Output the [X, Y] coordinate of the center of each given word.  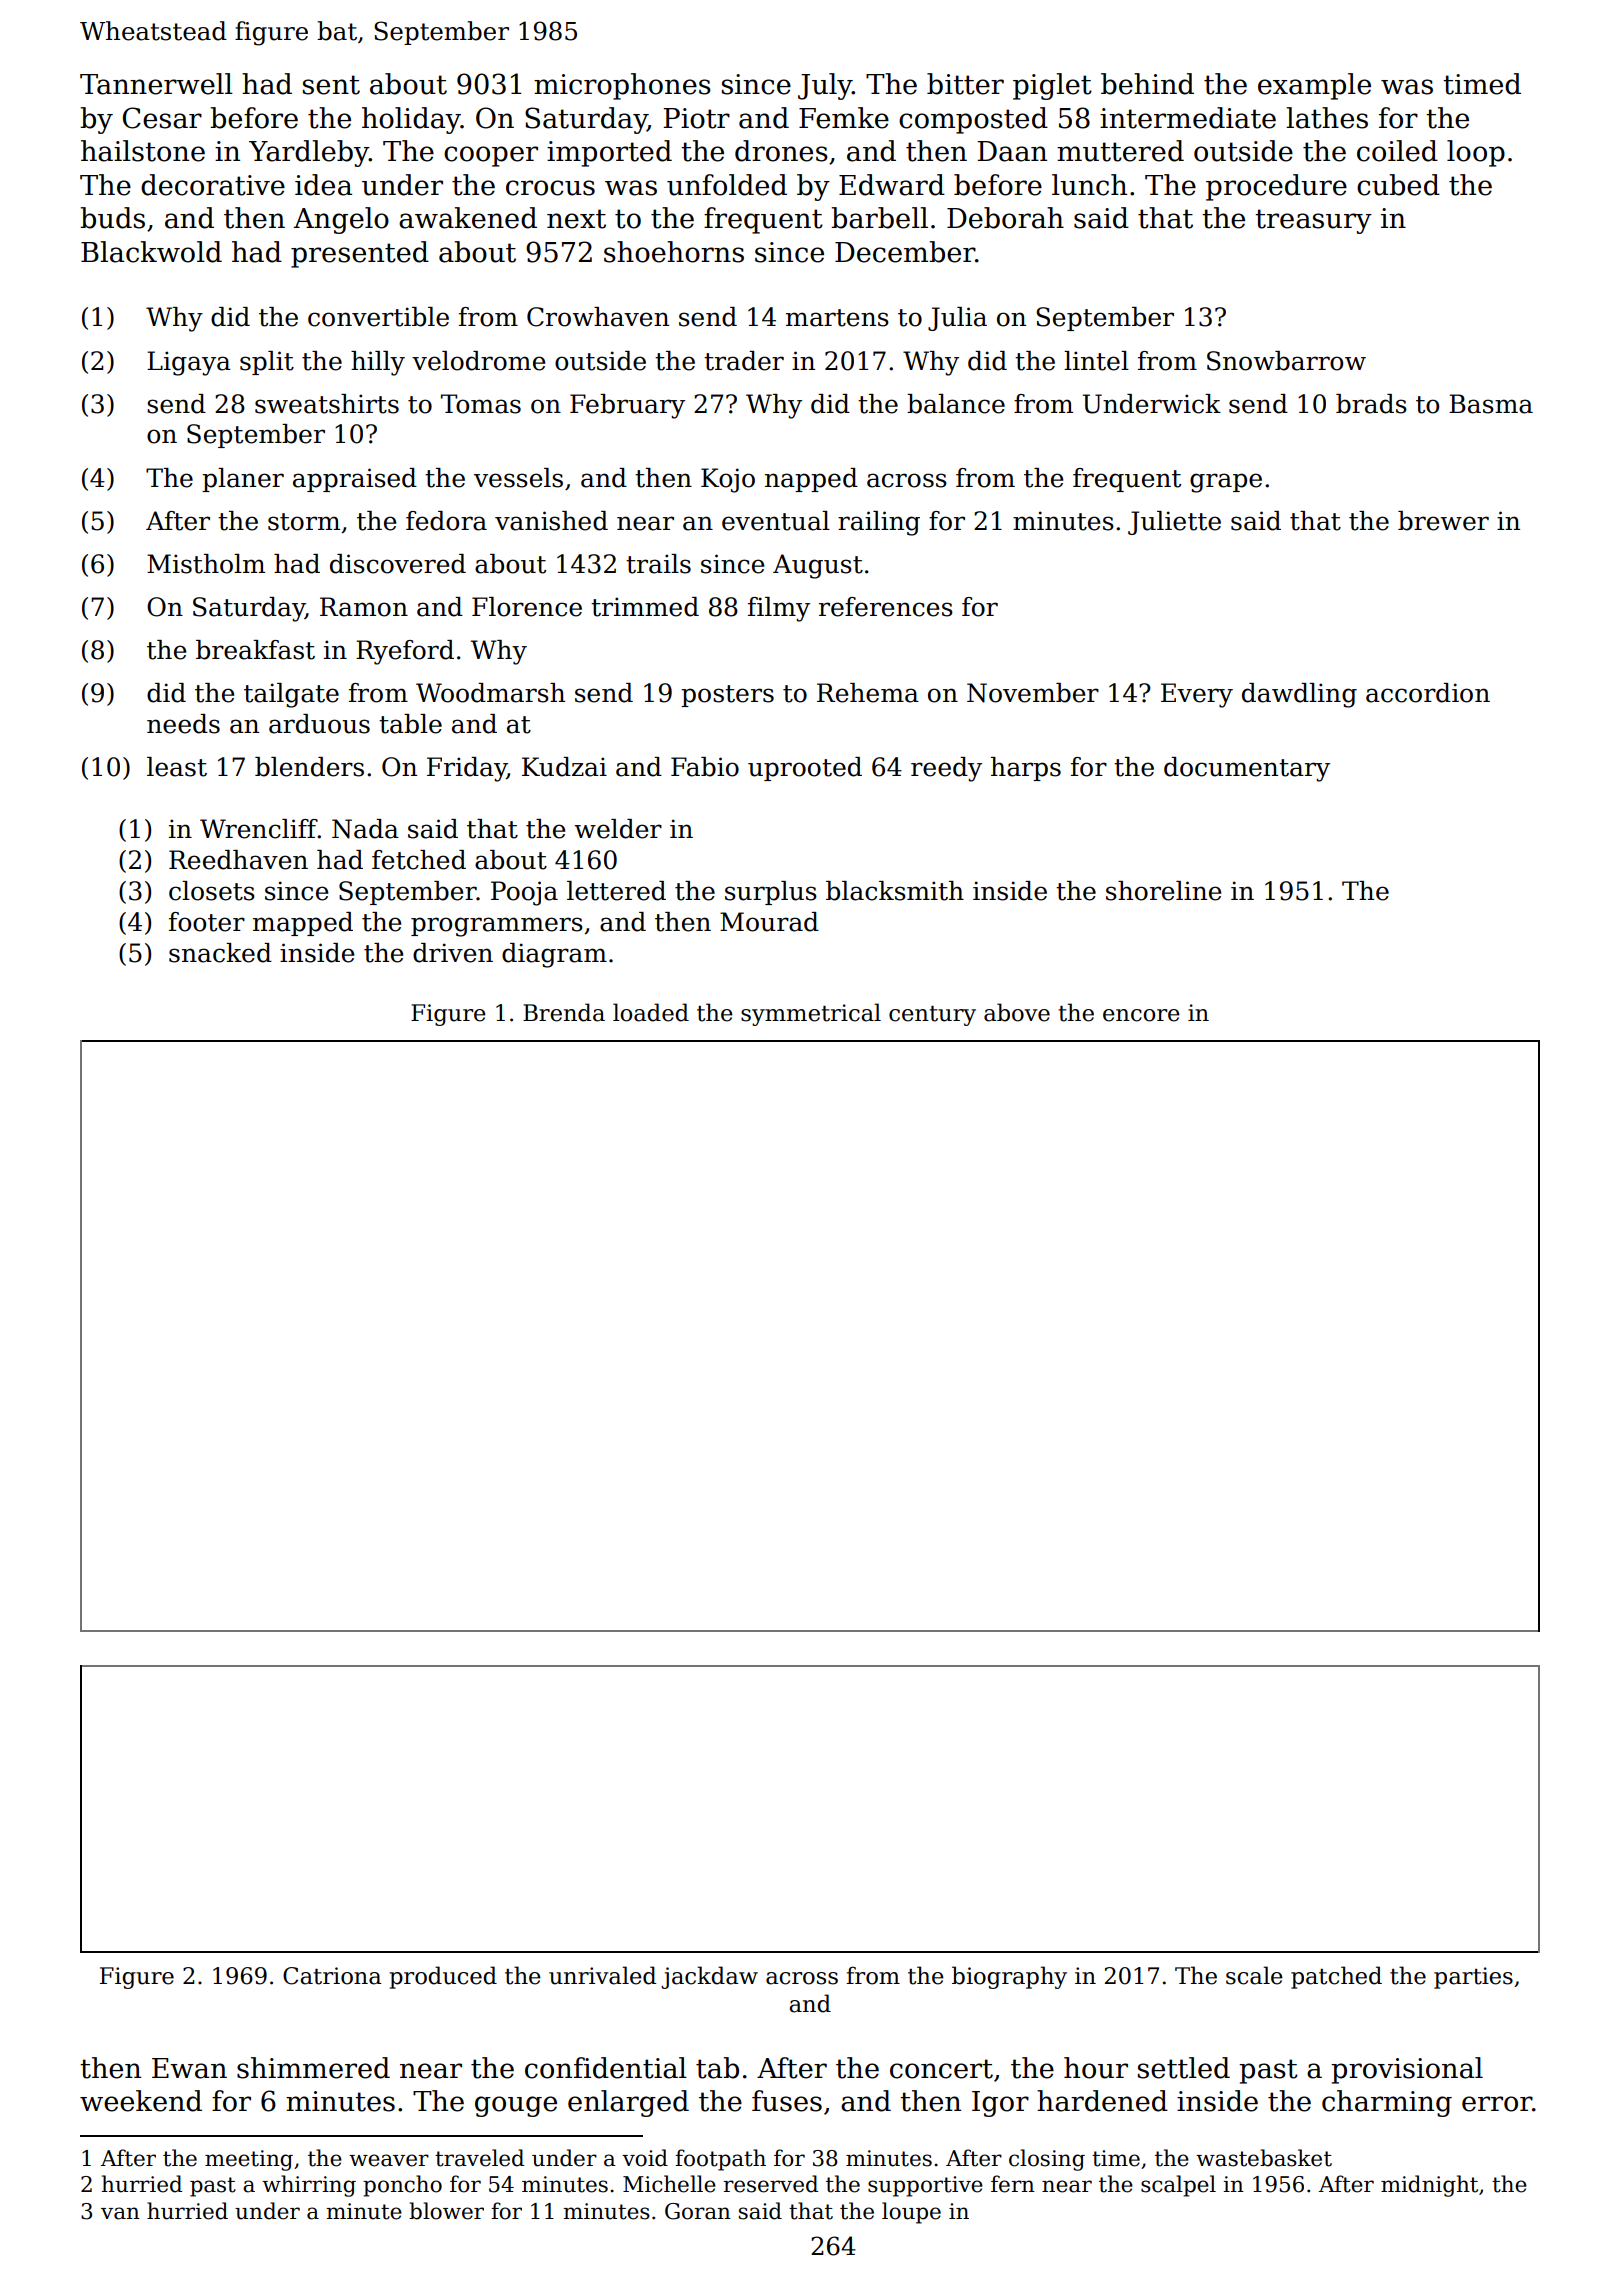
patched [1336, 1977]
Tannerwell [156, 84]
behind [1147, 84]
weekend [141, 2101]
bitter [965, 84]
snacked [220, 953]
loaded [651, 1012]
